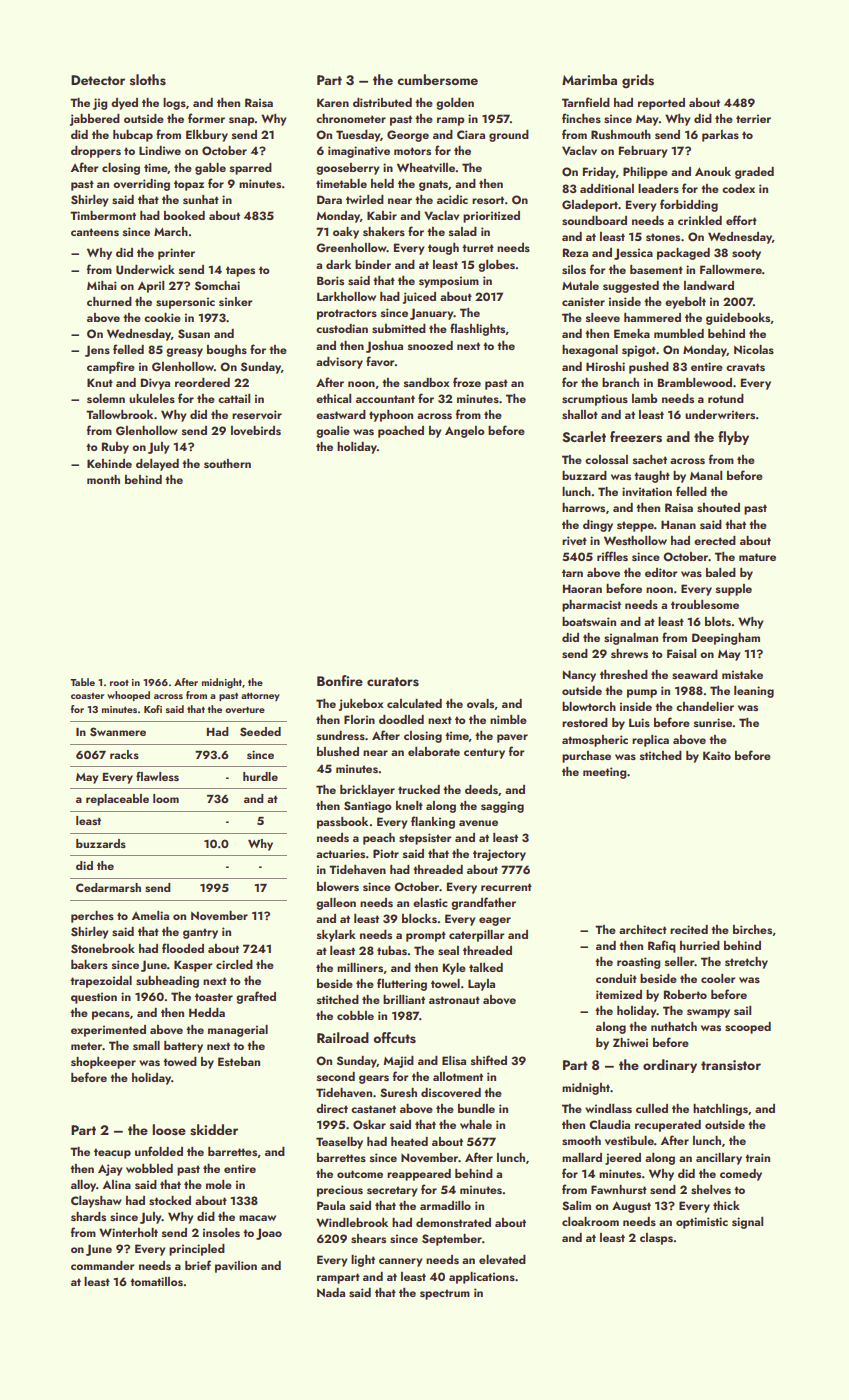 The image size is (849, 1400). I want to click on hurdle, so click(260, 776).
